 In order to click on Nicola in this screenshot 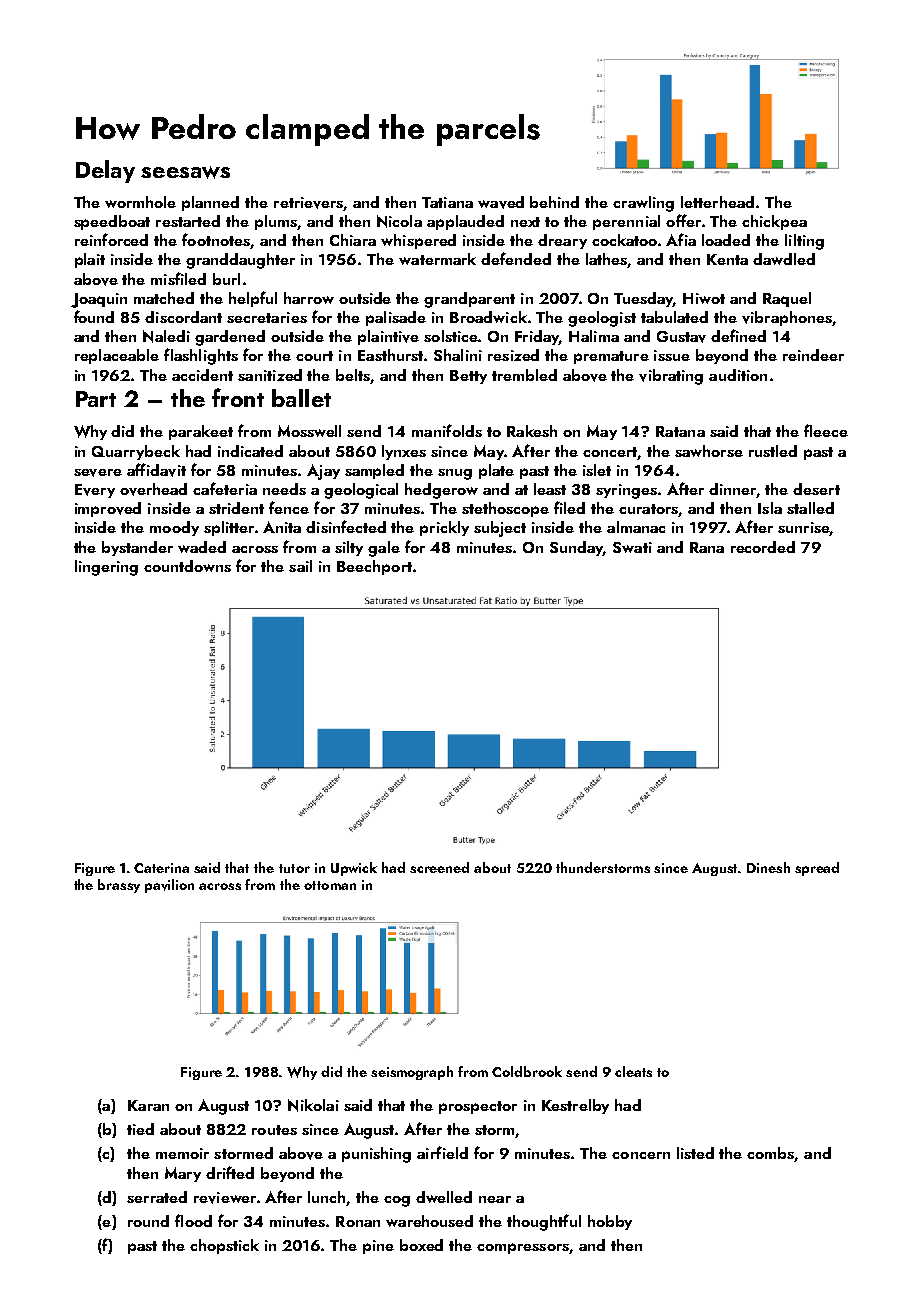, I will do `click(399, 221)`.
